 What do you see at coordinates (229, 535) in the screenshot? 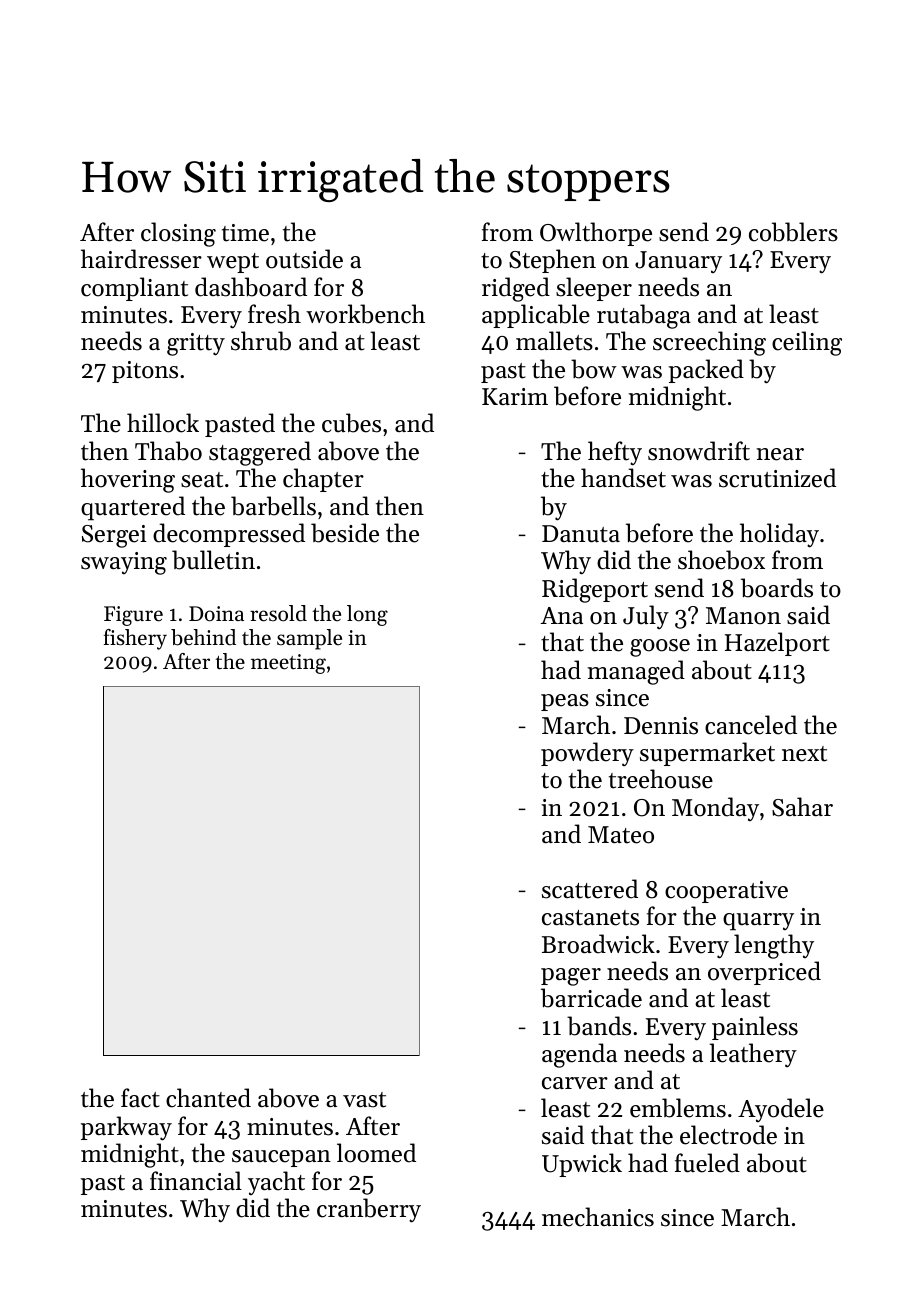
I see `decompressed` at bounding box center [229, 535].
